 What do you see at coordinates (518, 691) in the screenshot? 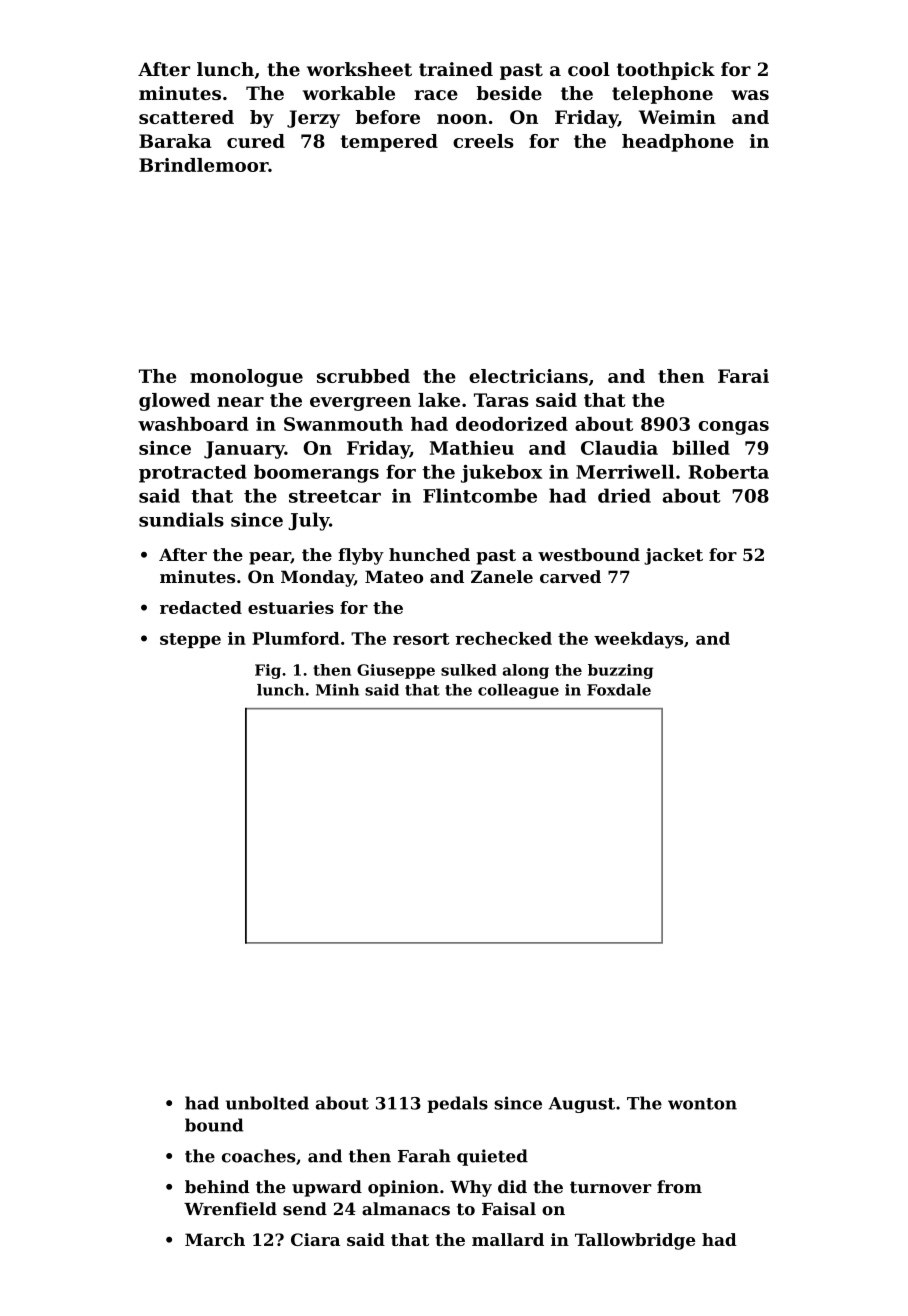
I see `colleague` at bounding box center [518, 691].
